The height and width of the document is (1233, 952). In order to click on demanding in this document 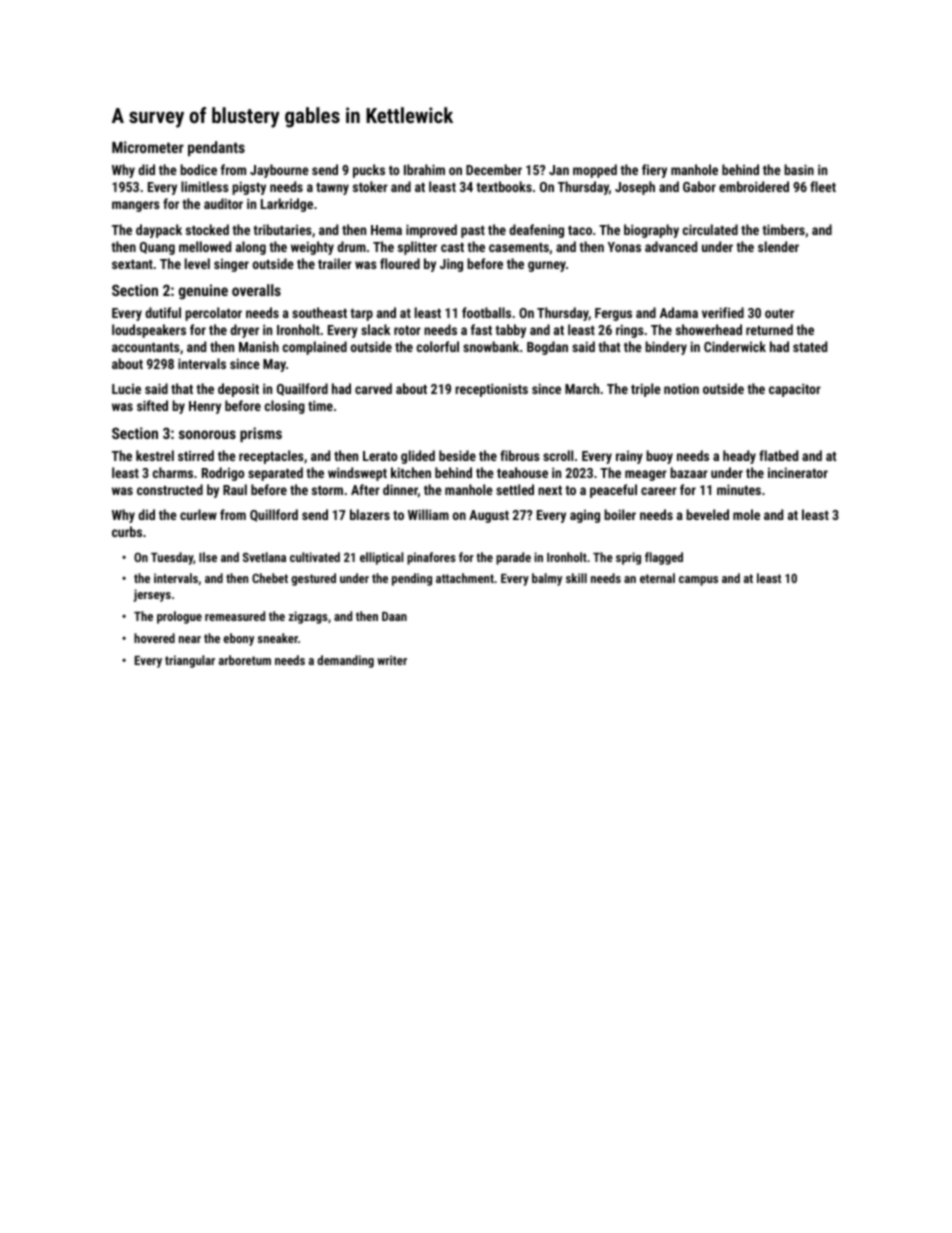, I will do `click(345, 661)`.
